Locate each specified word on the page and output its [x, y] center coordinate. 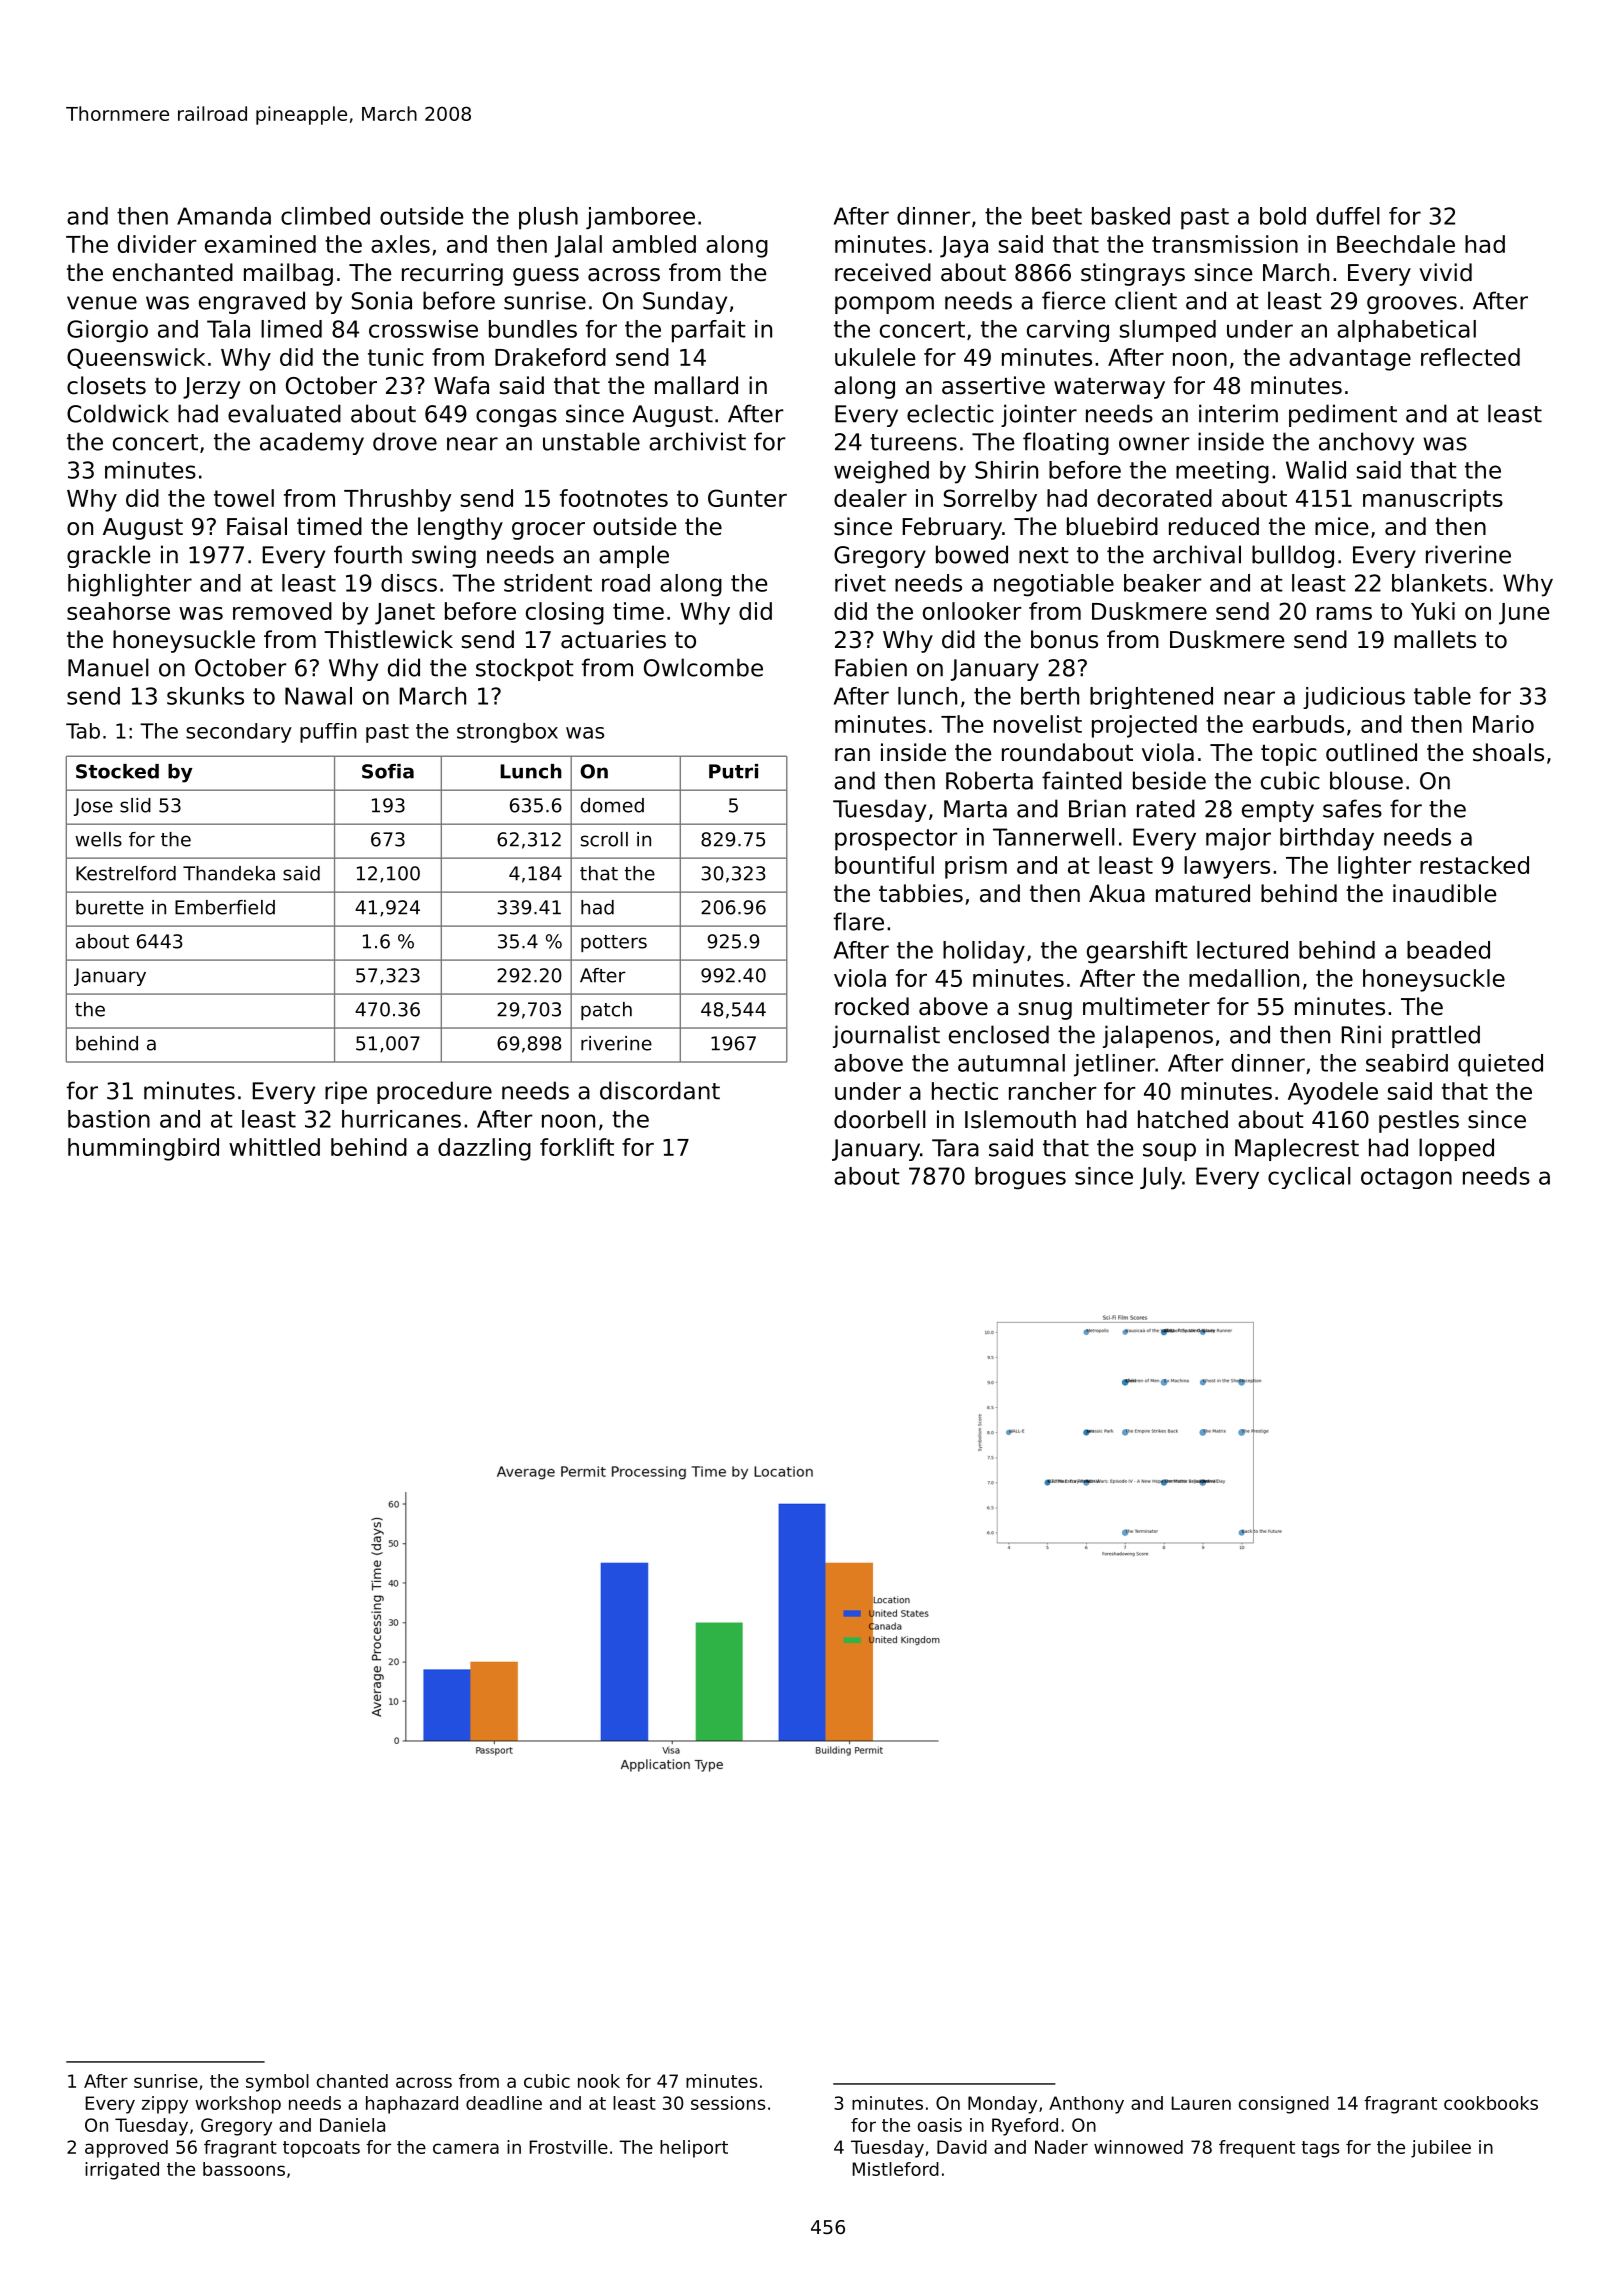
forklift [577, 1147]
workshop [238, 2105]
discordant [660, 1090]
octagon [1406, 1178]
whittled [274, 1147]
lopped [1456, 1149]
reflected [1470, 357]
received [883, 272]
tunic [396, 357]
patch [606, 1011]
